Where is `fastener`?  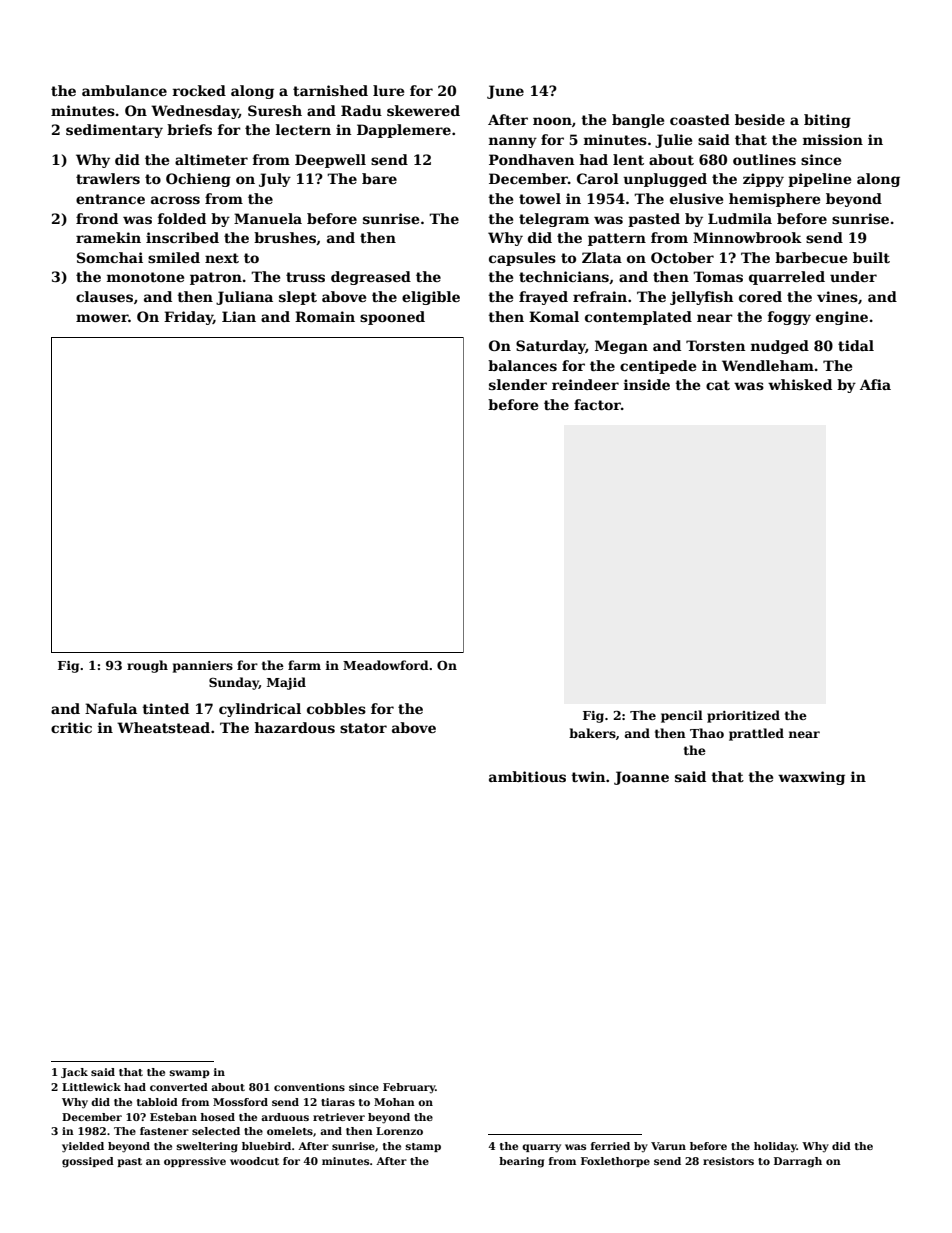 fastener is located at coordinates (164, 1131).
